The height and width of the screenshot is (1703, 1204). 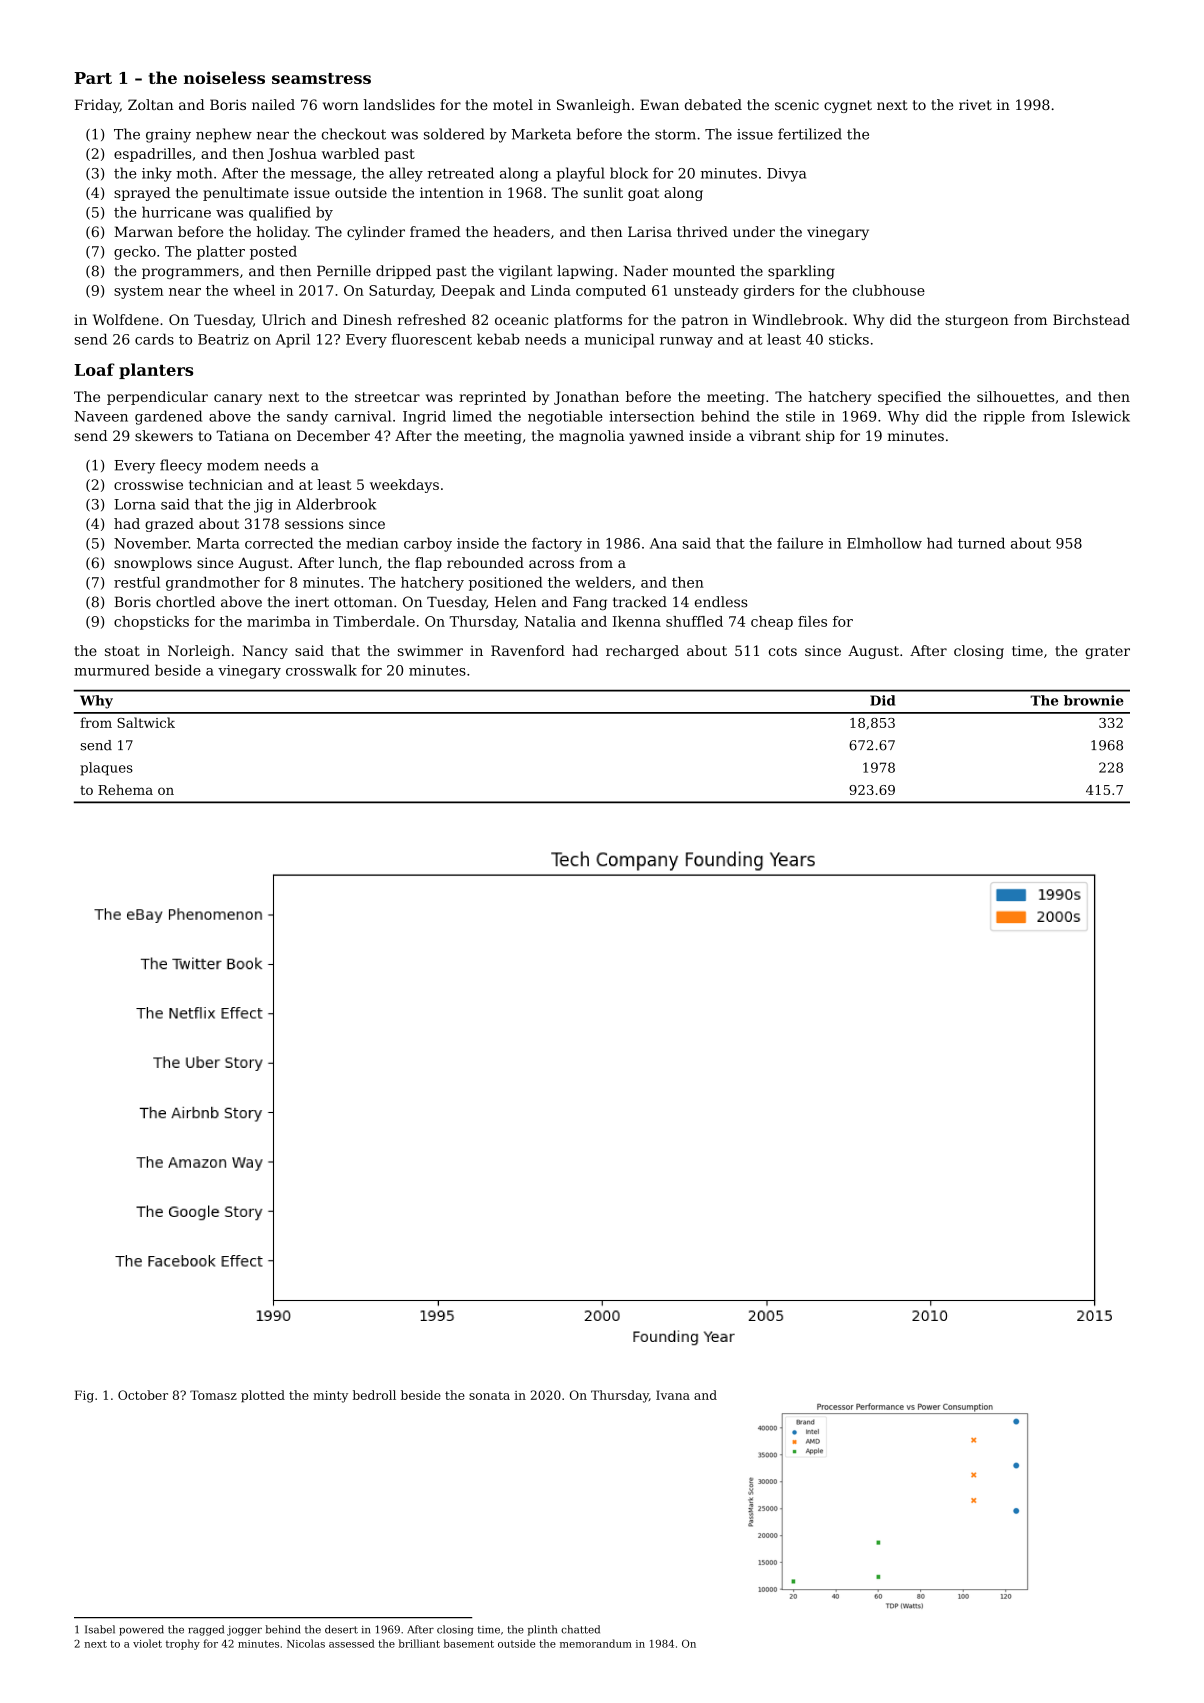 I want to click on violet, so click(x=147, y=1643).
